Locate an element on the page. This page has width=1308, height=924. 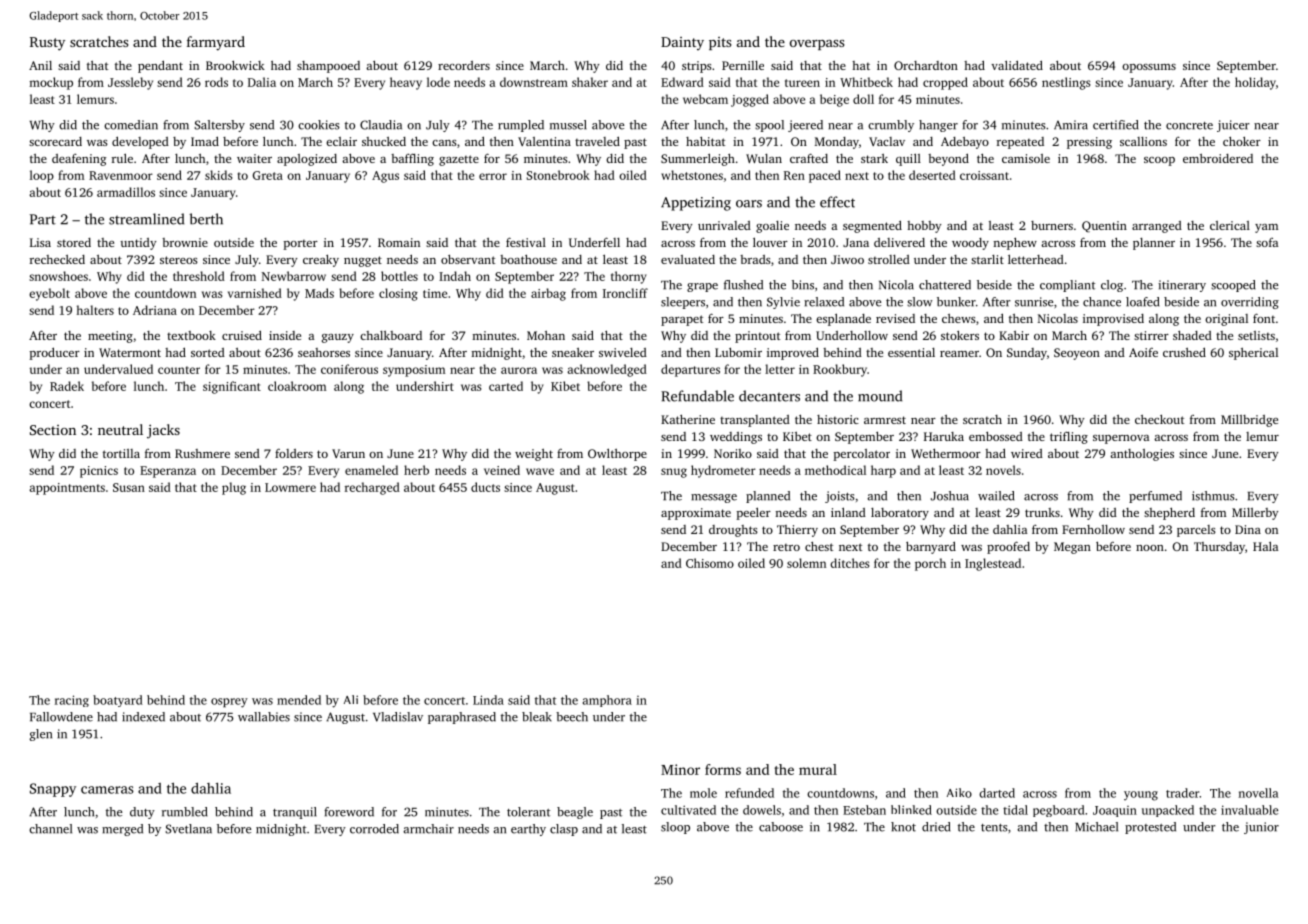
varnished is located at coordinates (255, 293).
